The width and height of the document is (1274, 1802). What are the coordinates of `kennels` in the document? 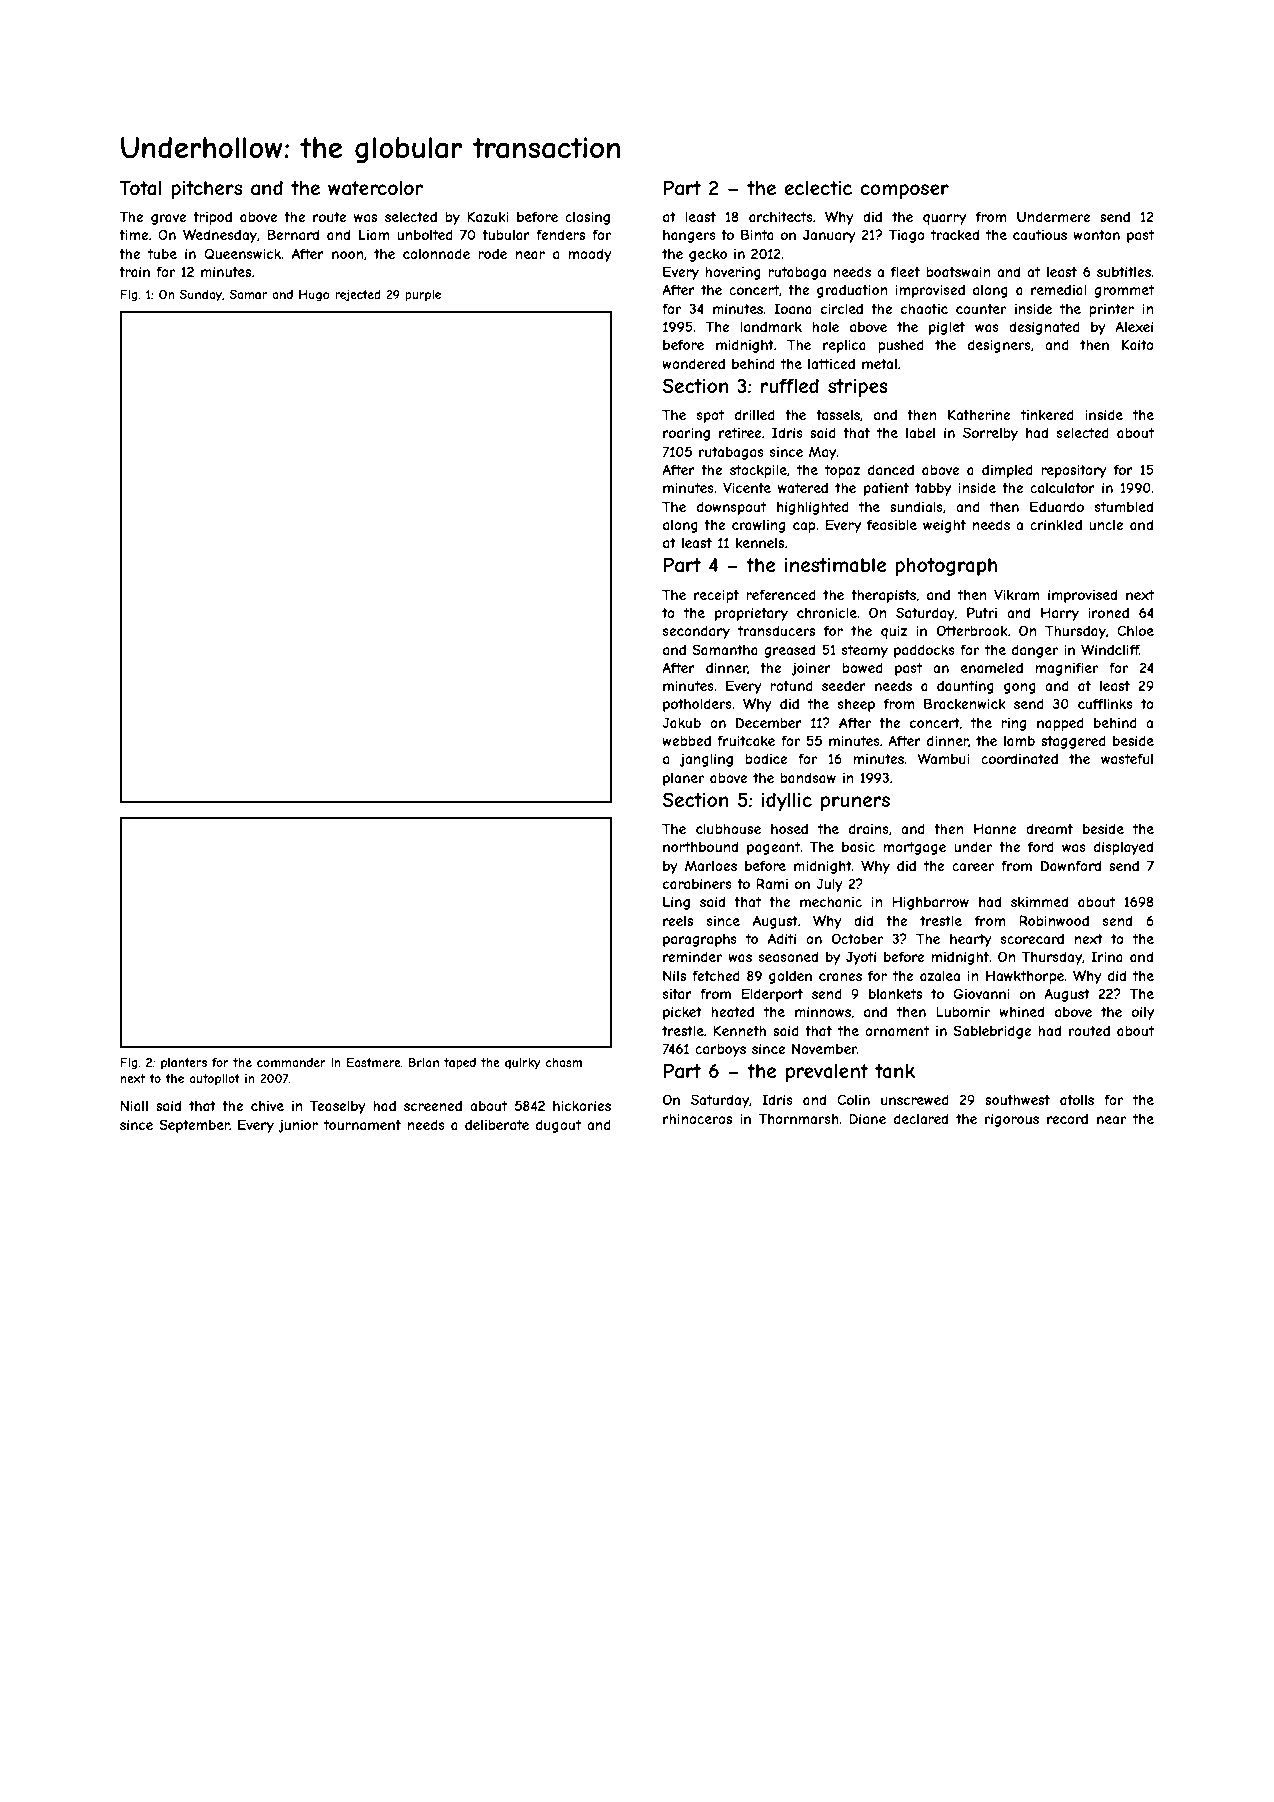 It's located at (760, 543).
